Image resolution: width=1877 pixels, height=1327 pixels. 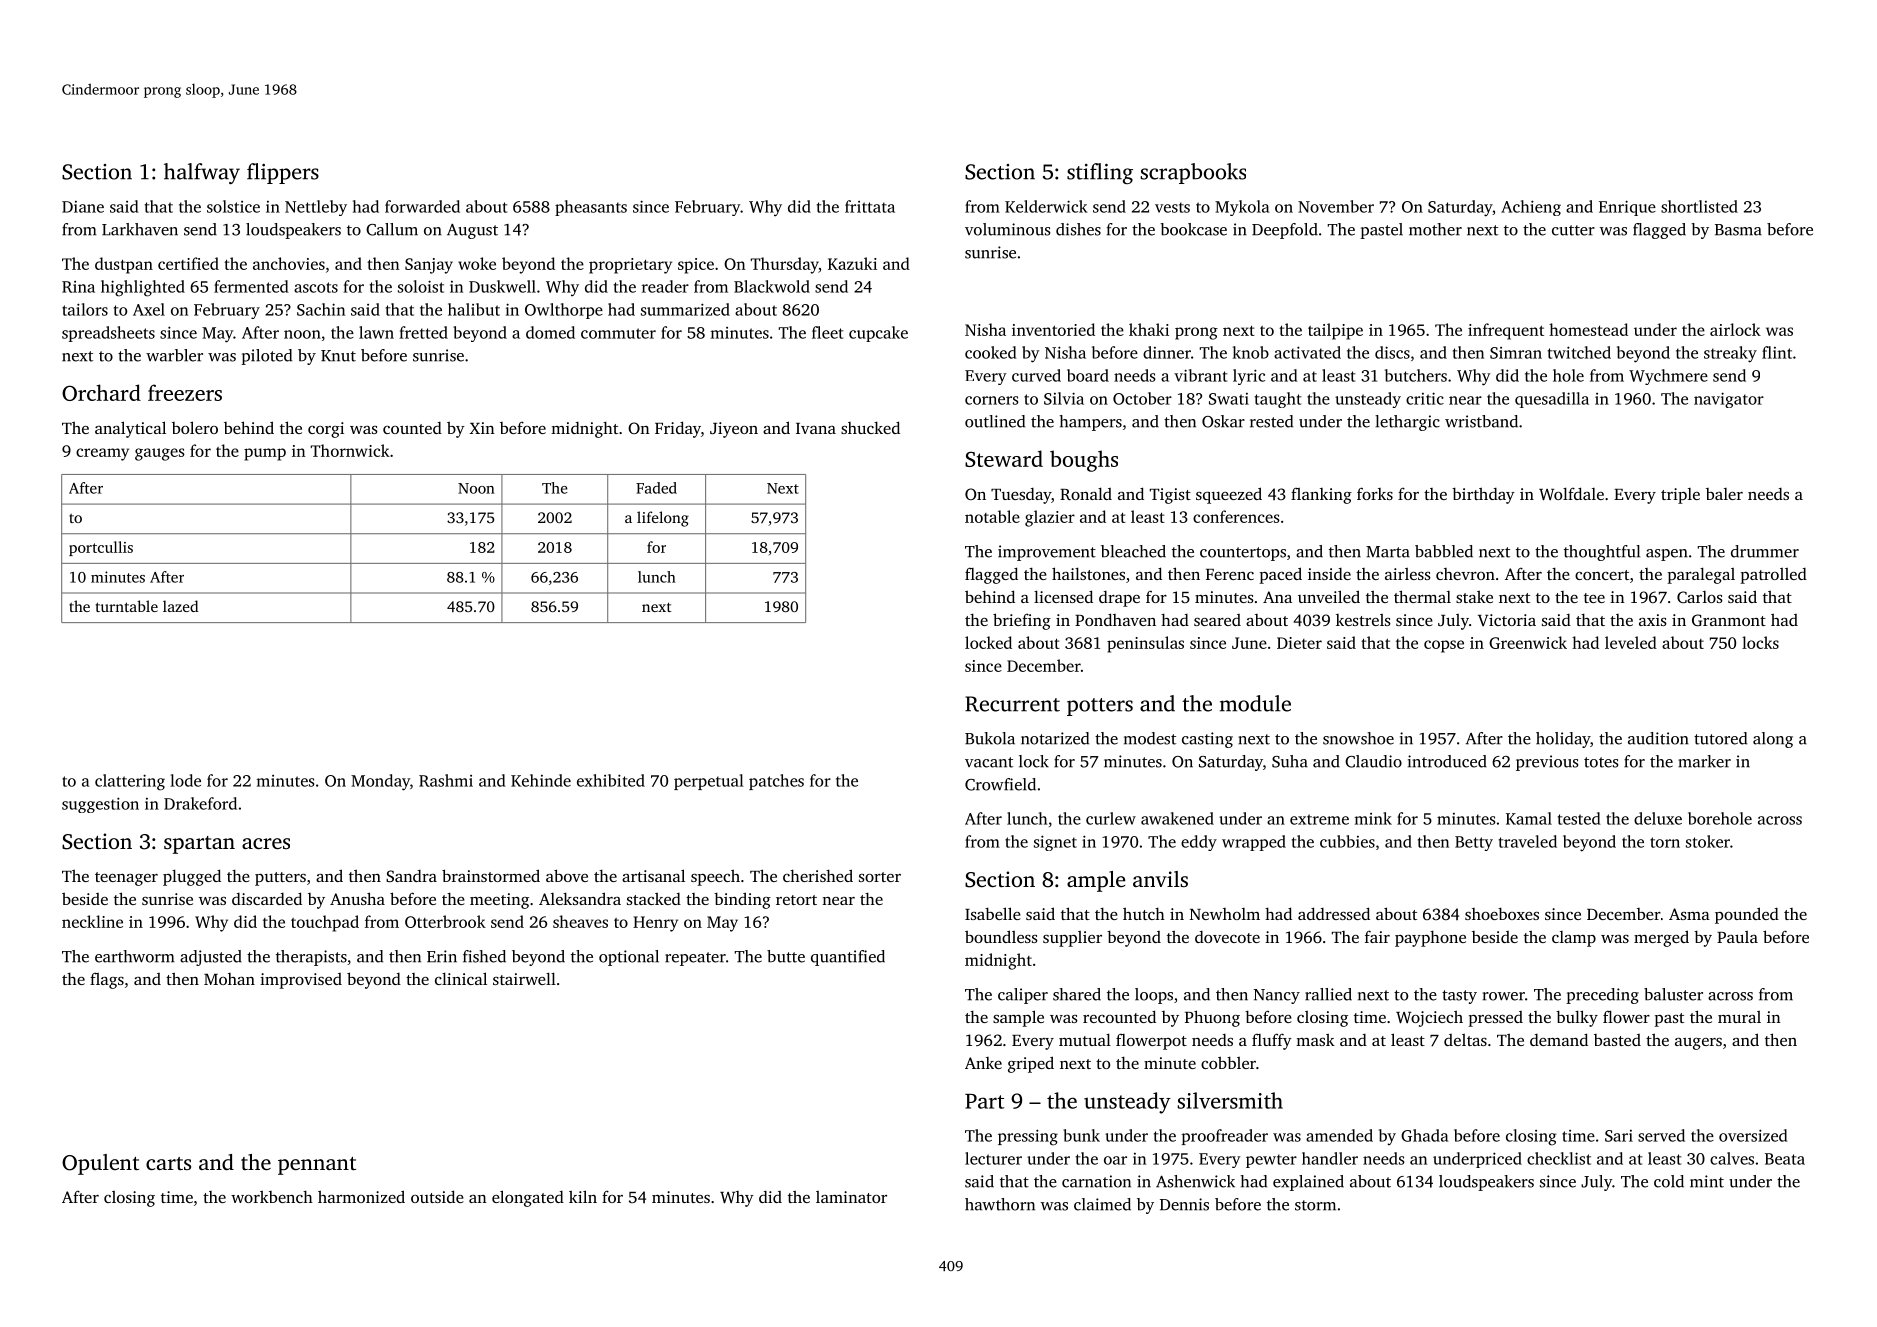 What do you see at coordinates (1336, 206) in the screenshot?
I see `November` at bounding box center [1336, 206].
